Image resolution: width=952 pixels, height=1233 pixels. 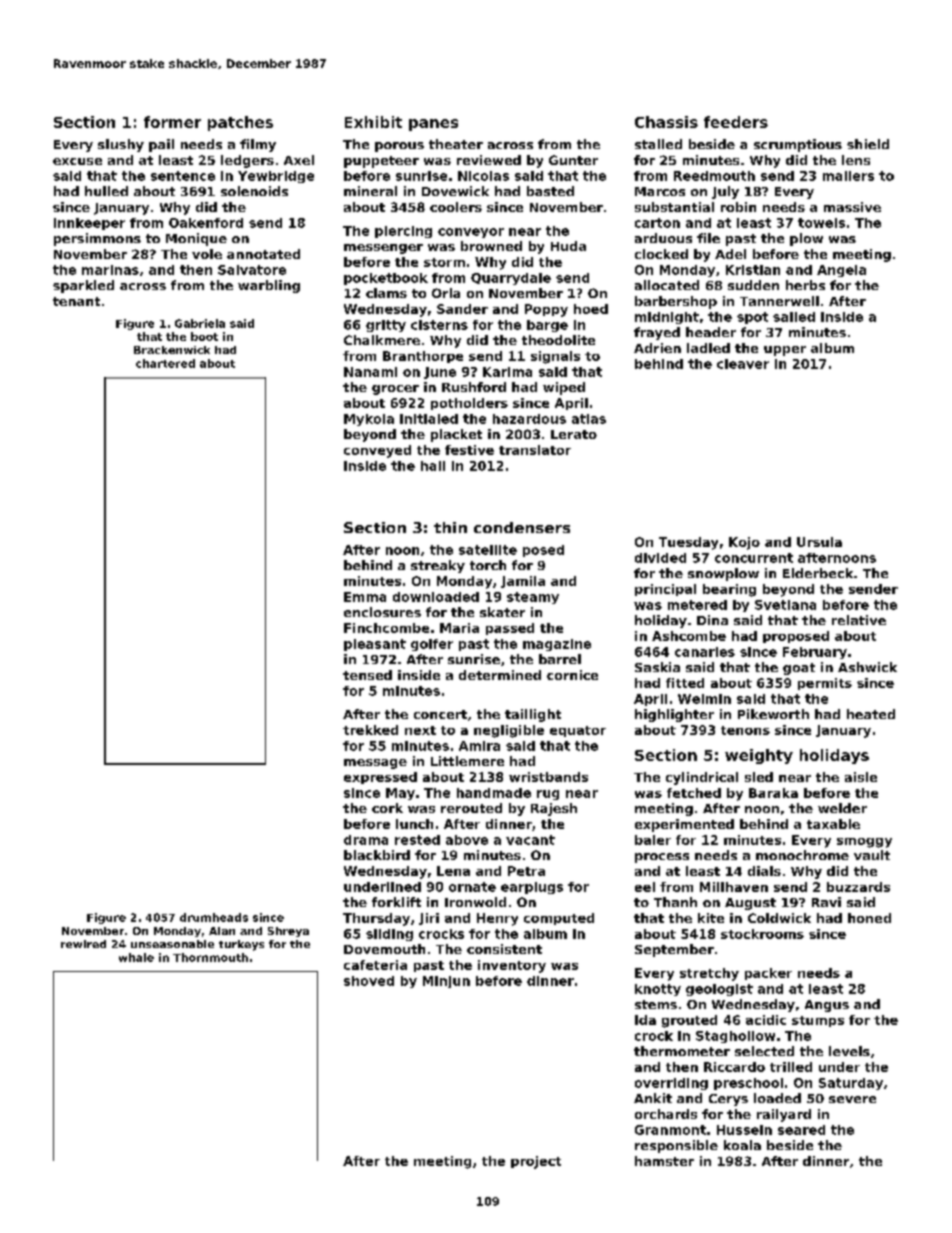 What do you see at coordinates (660, 191) in the screenshot?
I see `Marcos` at bounding box center [660, 191].
